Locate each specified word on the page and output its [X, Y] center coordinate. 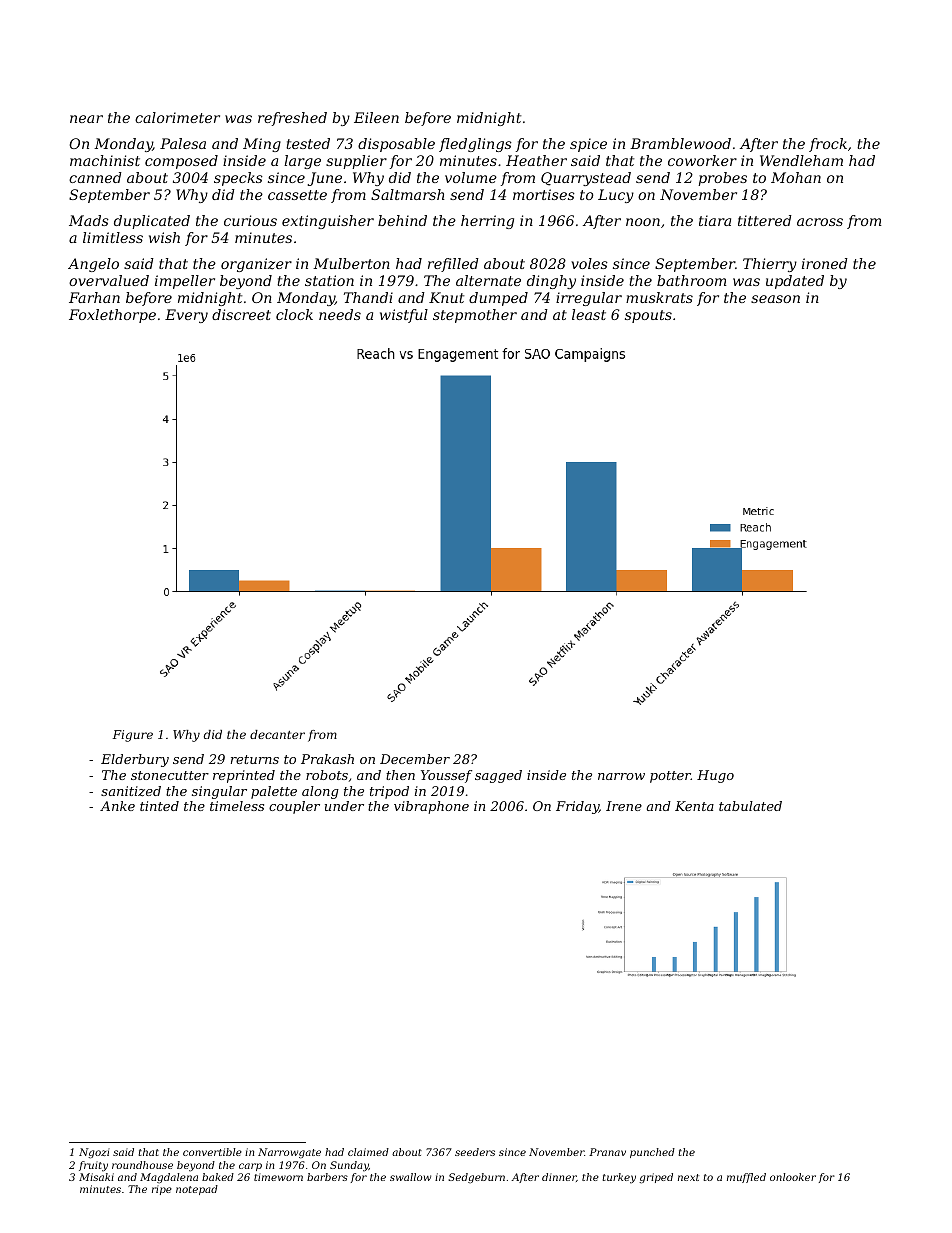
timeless [237, 806]
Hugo [715, 776]
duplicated [152, 222]
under [344, 806]
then [400, 775]
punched [652, 1153]
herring [487, 222]
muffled [746, 1178]
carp [250, 1167]
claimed [368, 1152]
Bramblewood [680, 143]
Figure [133, 736]
